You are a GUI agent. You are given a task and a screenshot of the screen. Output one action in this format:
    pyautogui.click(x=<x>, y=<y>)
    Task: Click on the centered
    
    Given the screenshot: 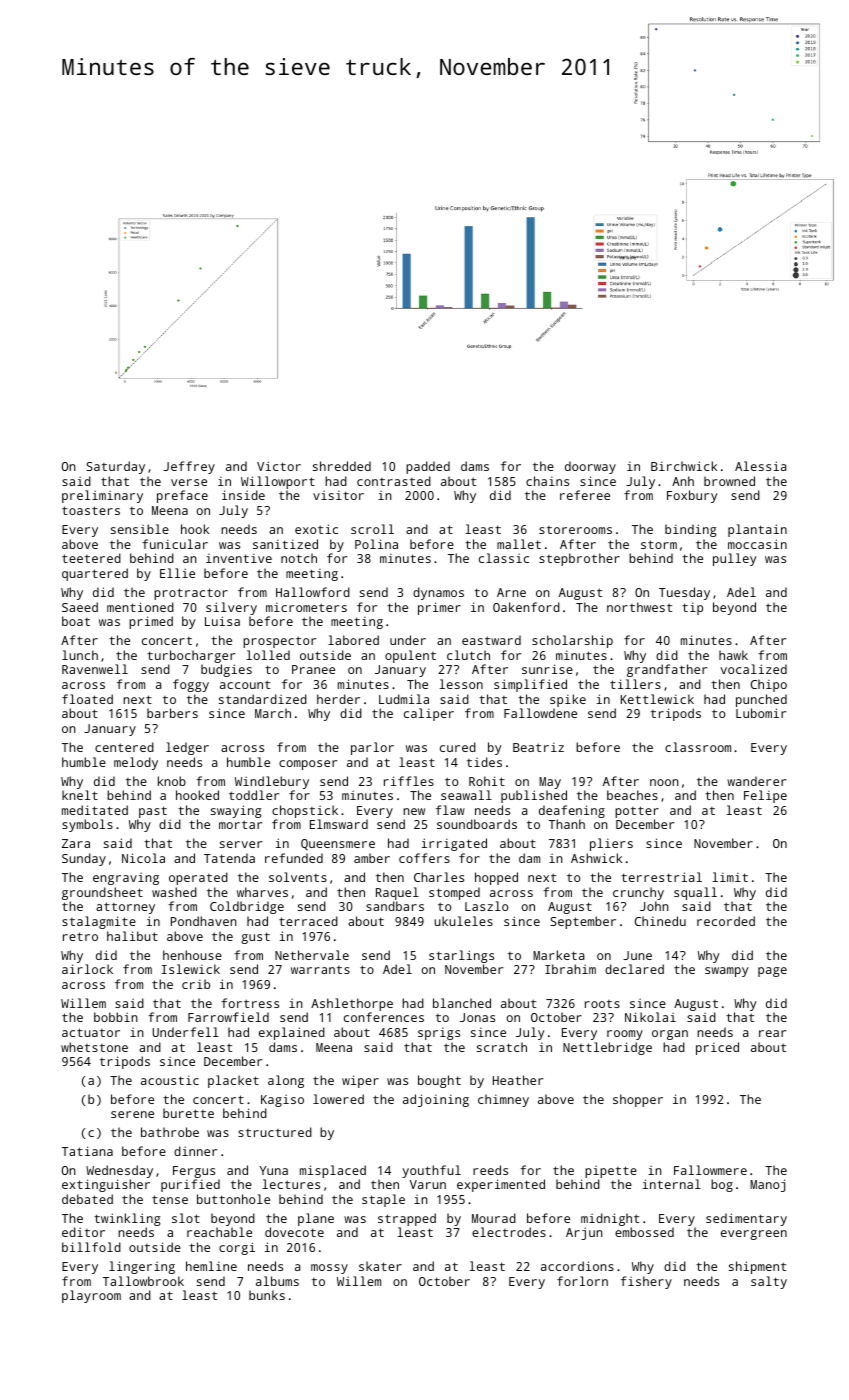 What is the action you would take?
    pyautogui.click(x=124, y=747)
